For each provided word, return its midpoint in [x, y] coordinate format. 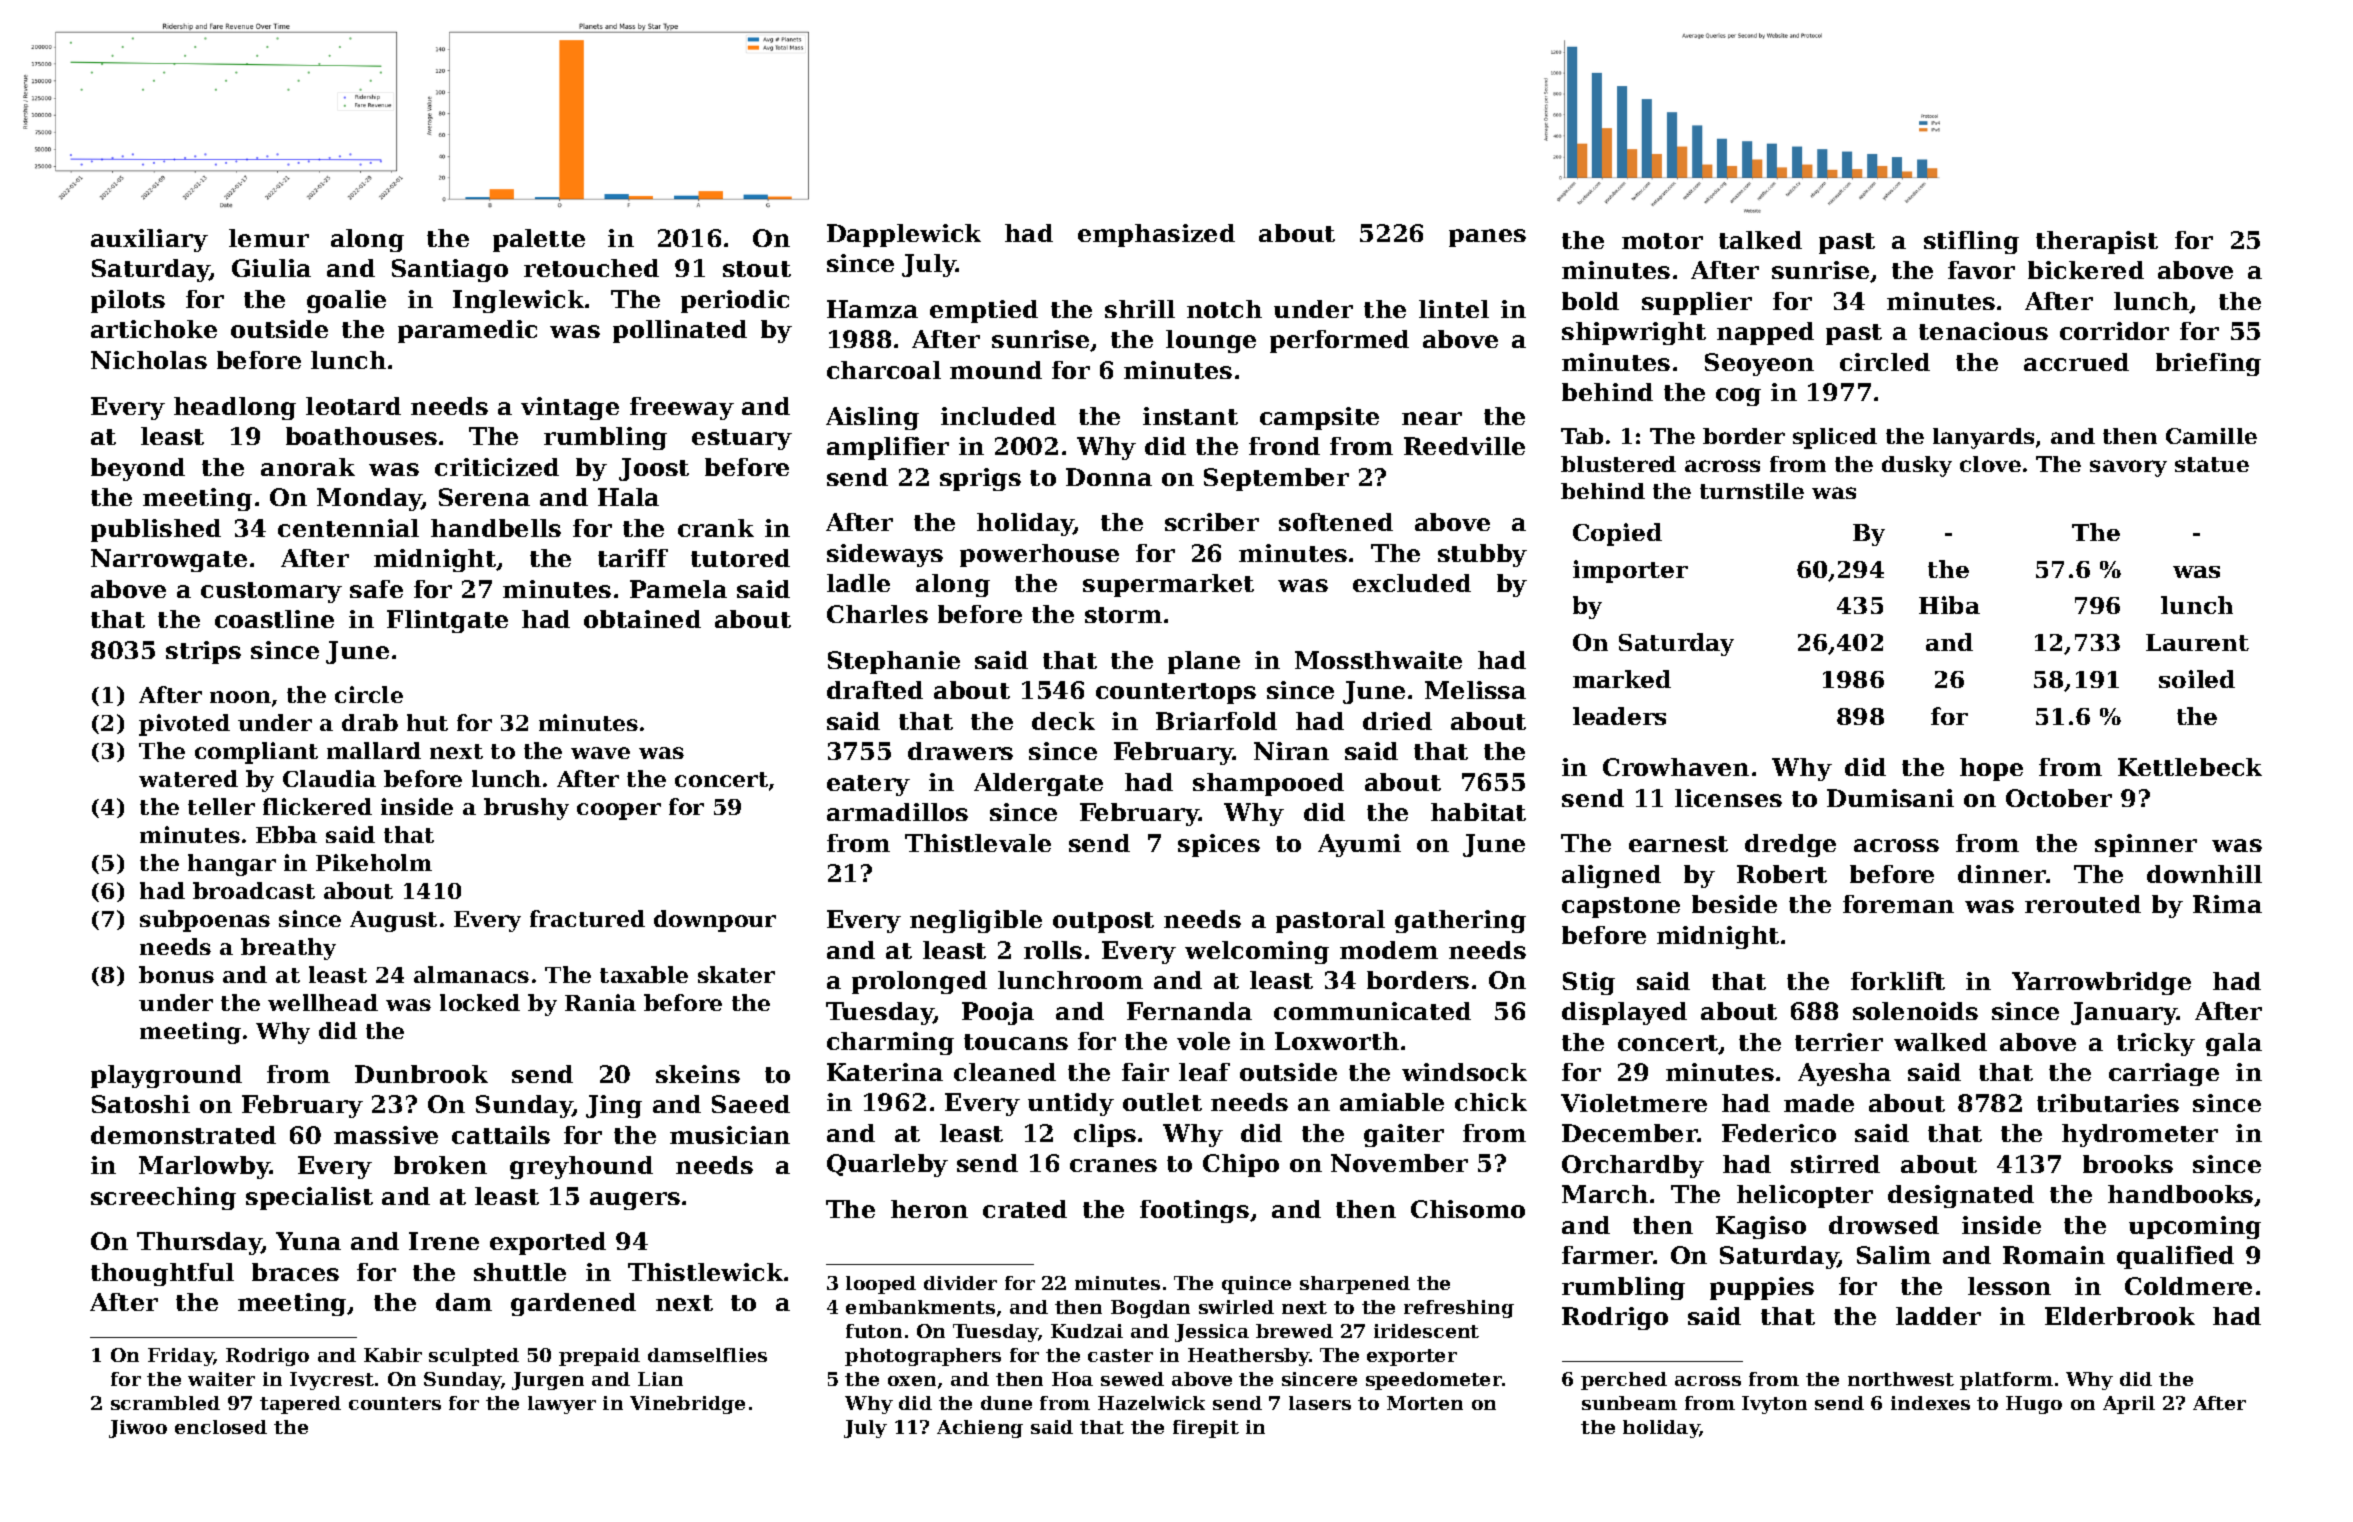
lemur [269, 238]
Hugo [2034, 1405]
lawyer [562, 1405]
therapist [2097, 242]
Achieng [980, 1429]
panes [1487, 238]
